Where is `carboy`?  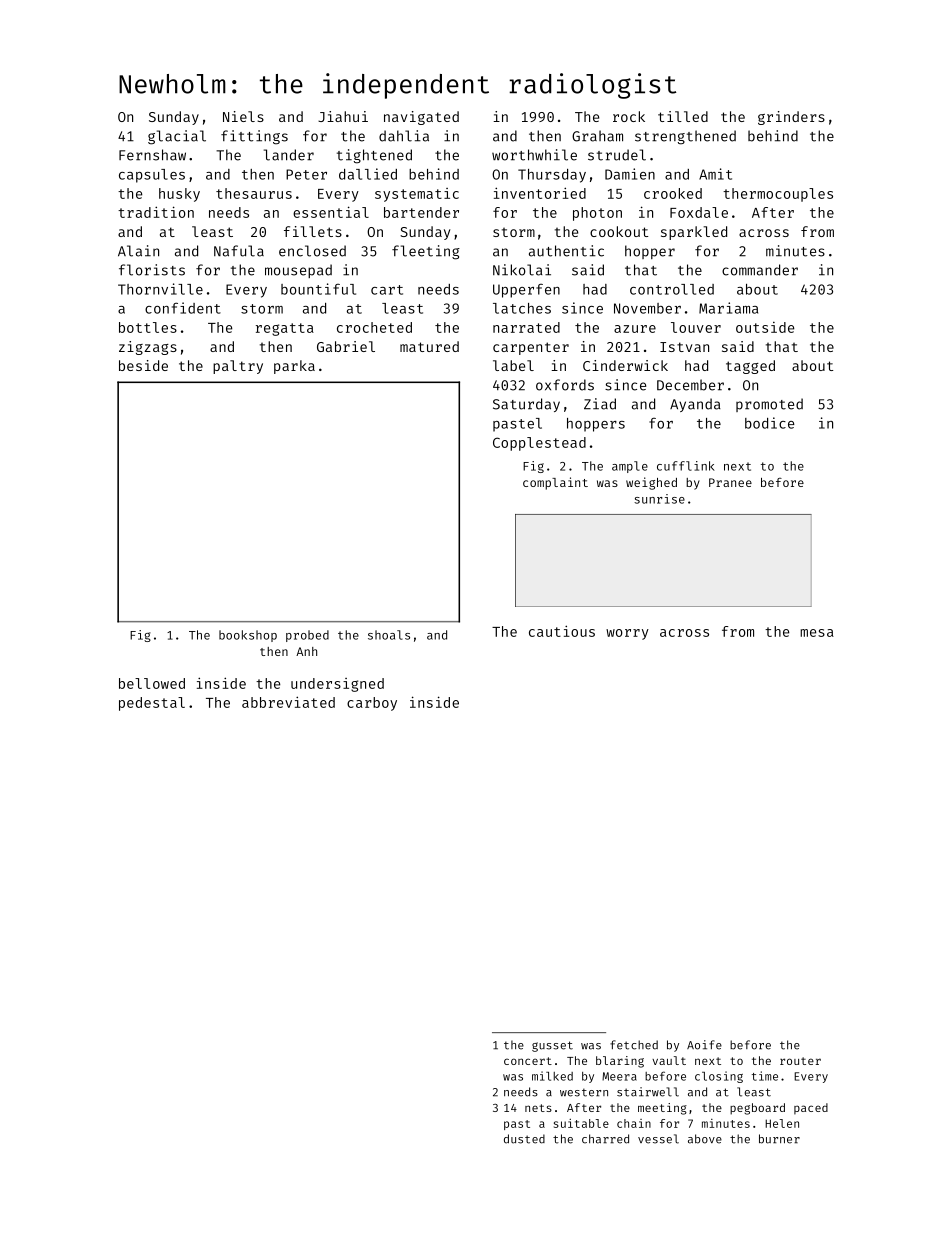 carboy is located at coordinates (372, 704).
